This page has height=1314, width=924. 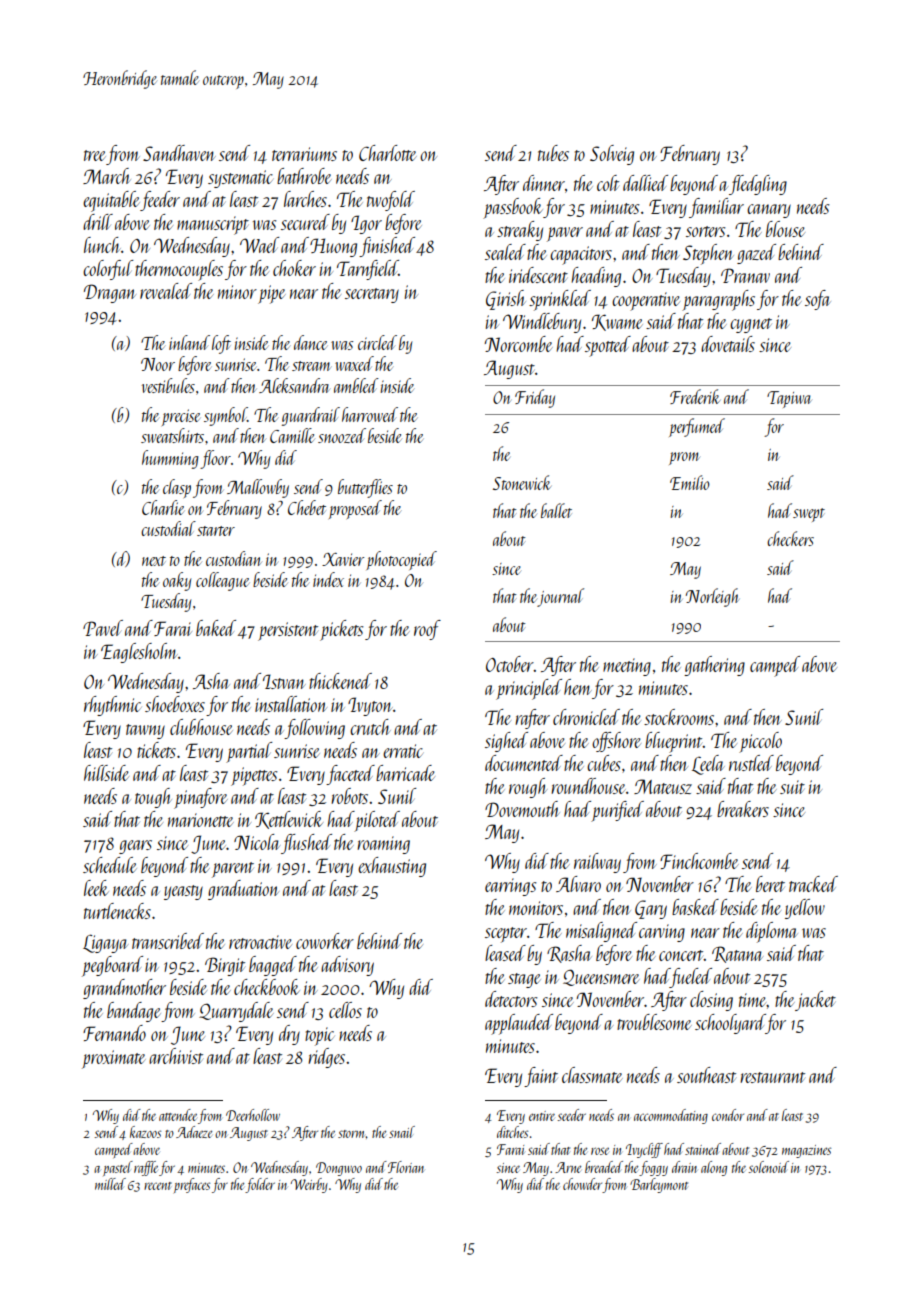 I want to click on sofa, so click(x=817, y=300).
